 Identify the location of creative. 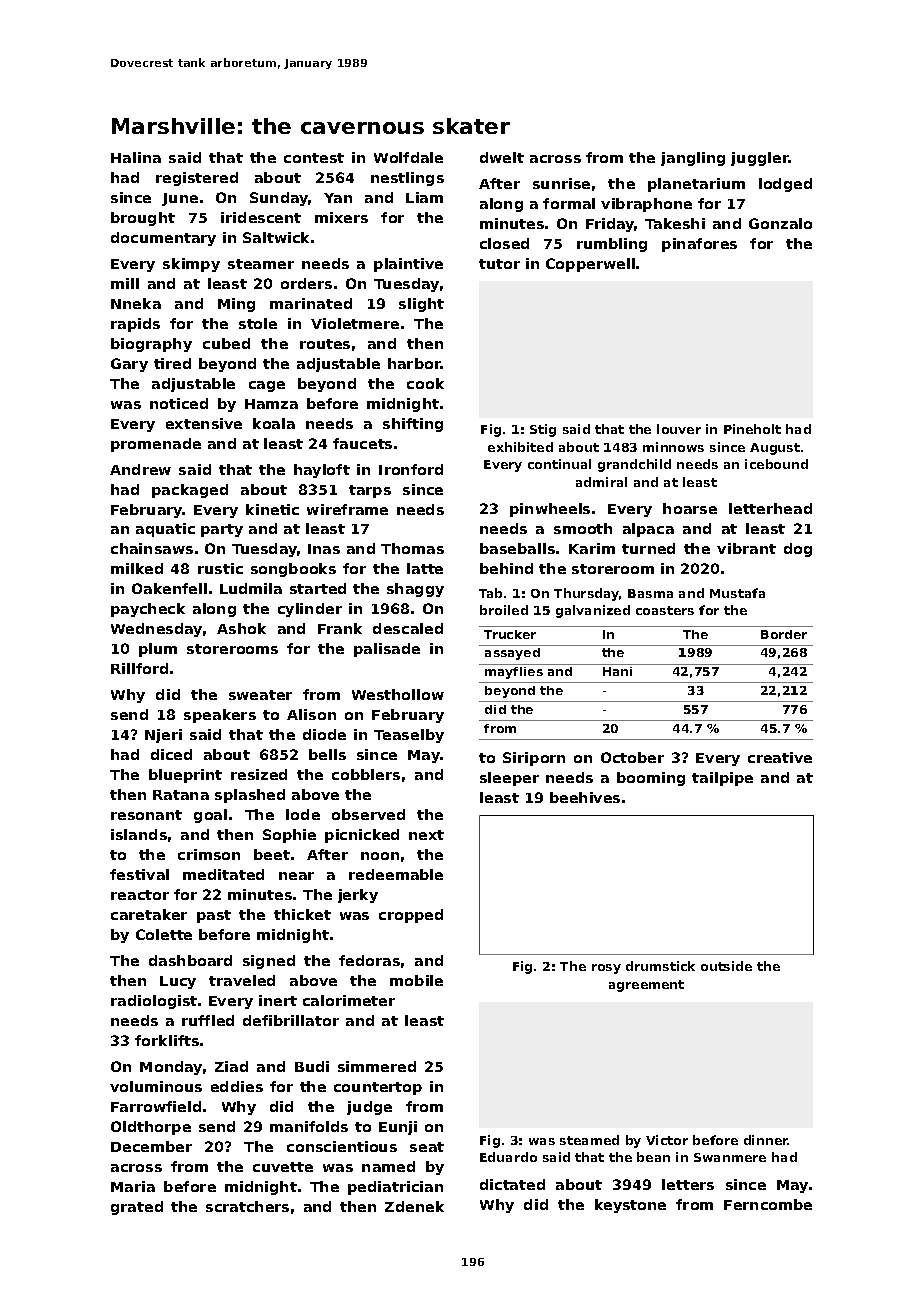
(780, 757).
